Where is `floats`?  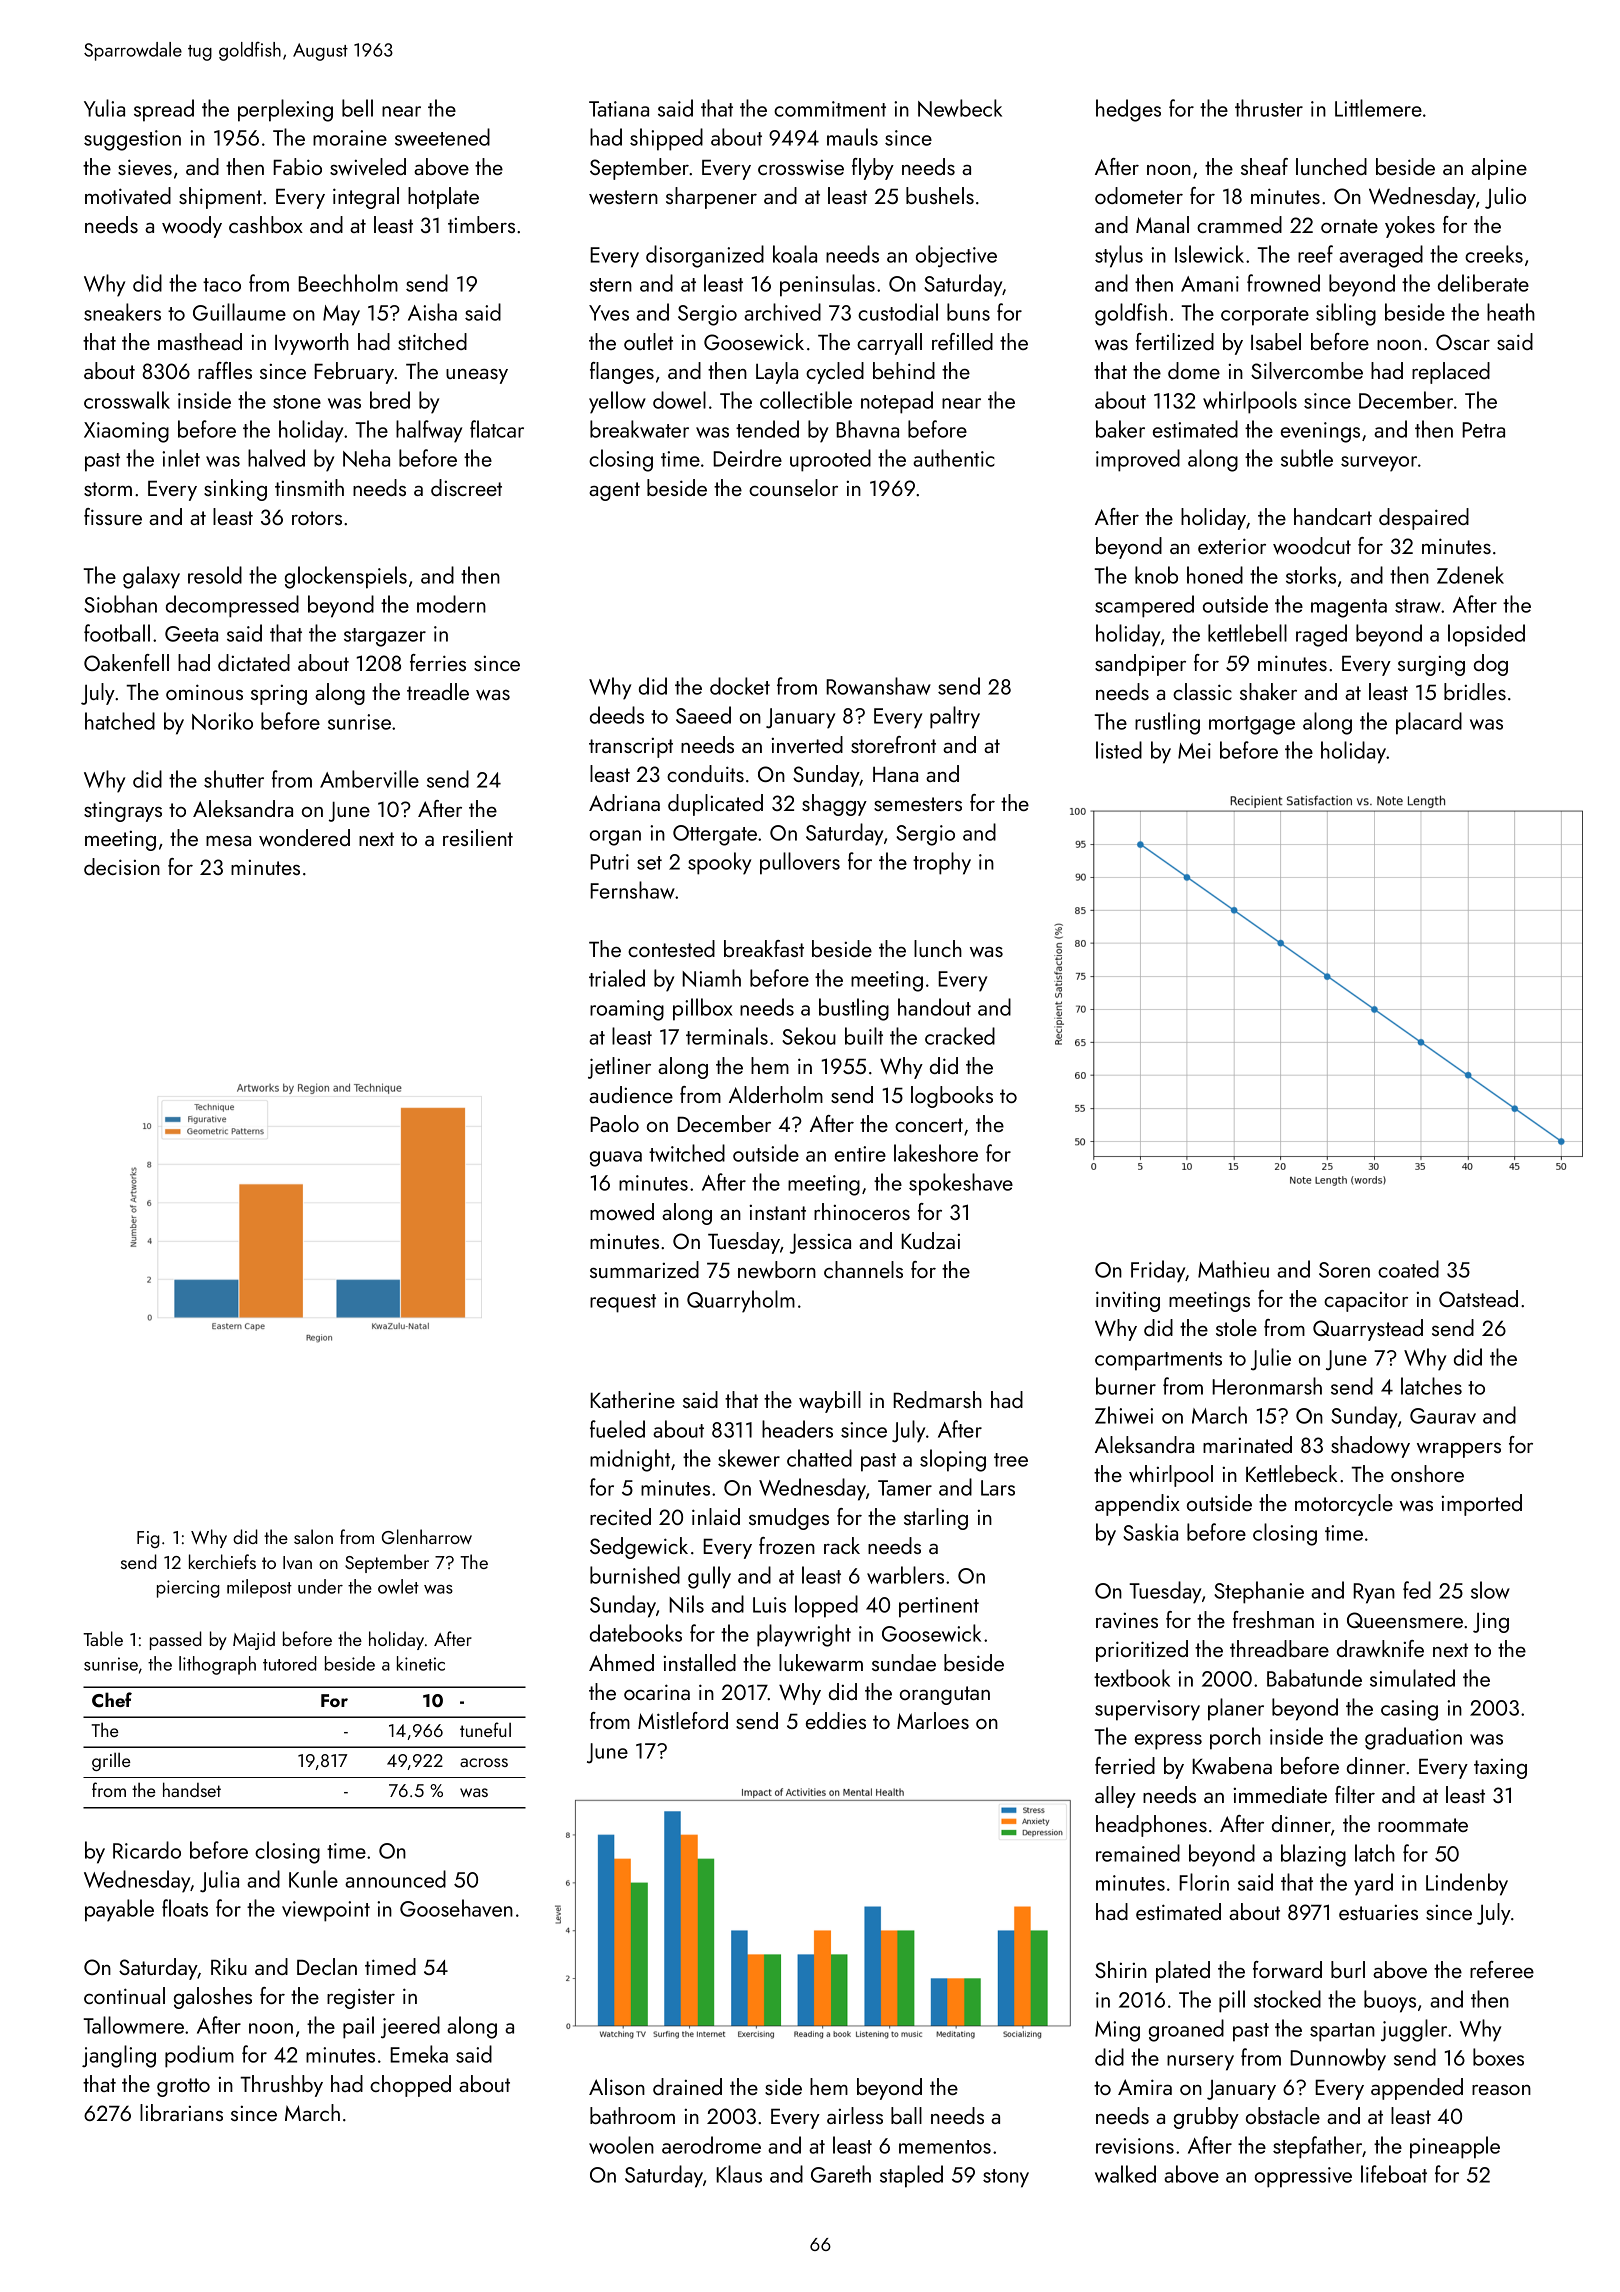
floats is located at coordinates (185, 1908).
